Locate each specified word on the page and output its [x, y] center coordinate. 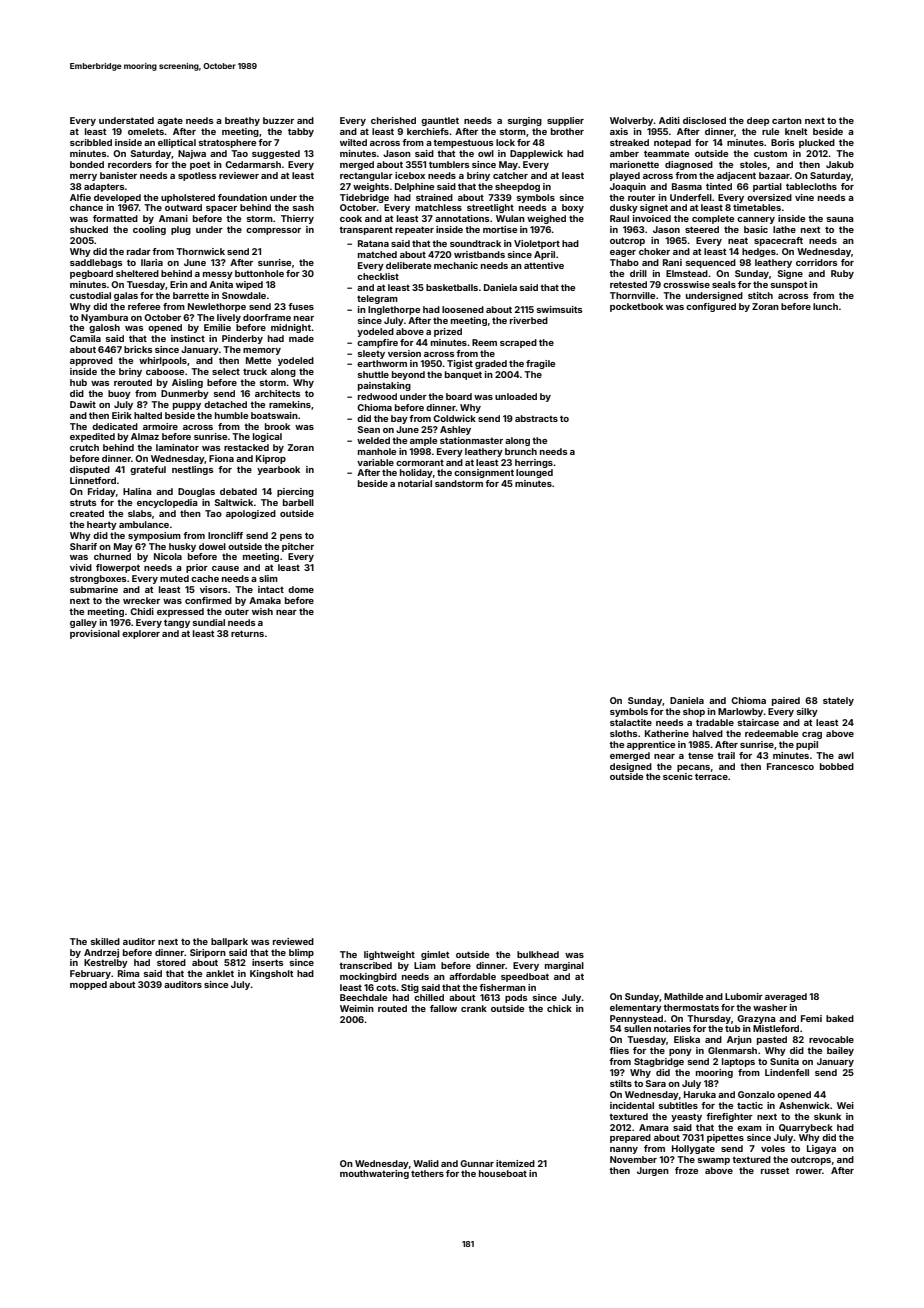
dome [301, 589]
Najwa [192, 154]
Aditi [669, 120]
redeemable [771, 733]
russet [775, 1170]
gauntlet [440, 121]
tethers [427, 1173]
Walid [426, 1163]
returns [247, 633]
